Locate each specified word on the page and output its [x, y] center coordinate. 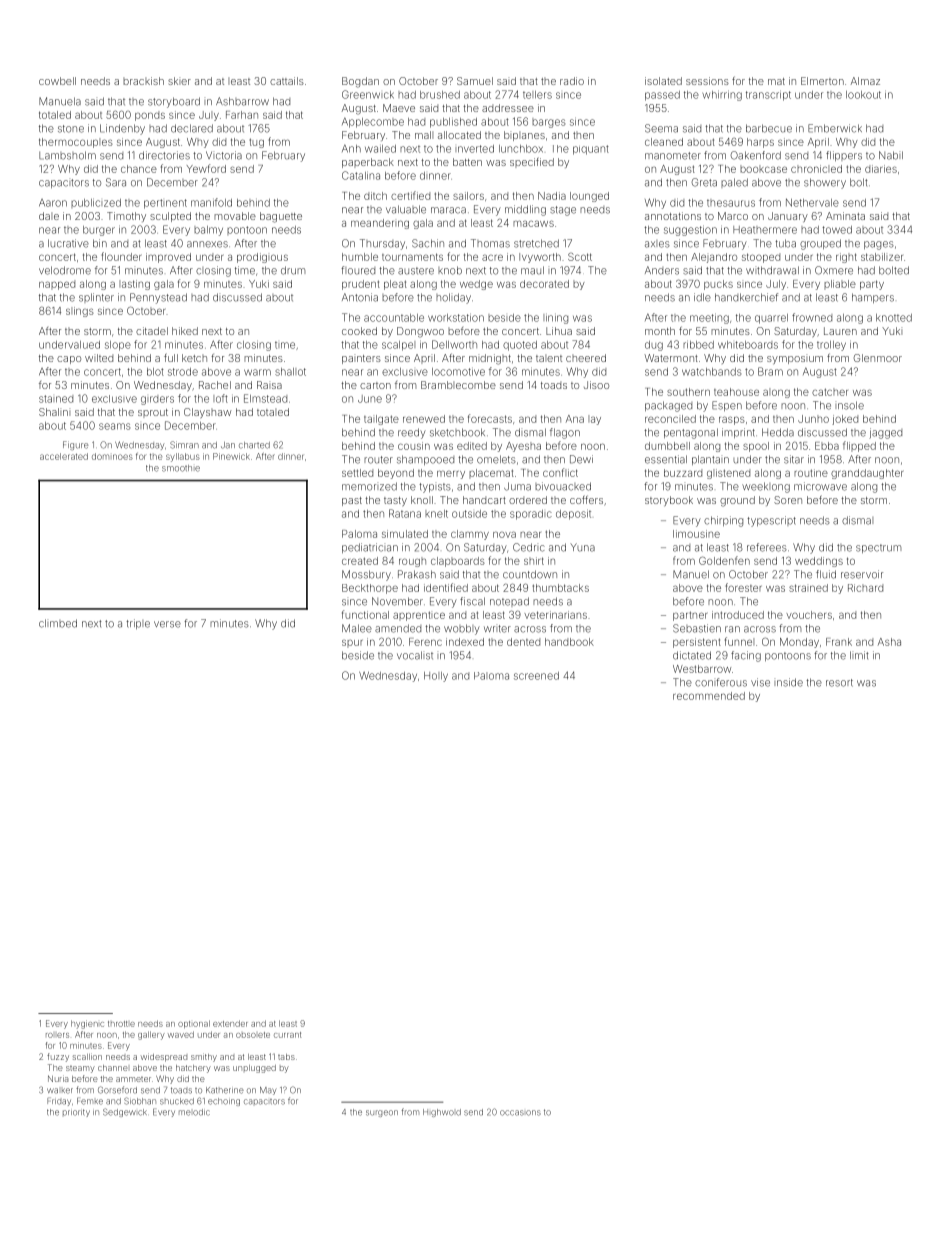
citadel [152, 331]
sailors [468, 196]
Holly [436, 677]
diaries [881, 169]
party [872, 285]
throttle [121, 1024]
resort [839, 683]
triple [138, 624]
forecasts [490, 418]
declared [192, 128]
